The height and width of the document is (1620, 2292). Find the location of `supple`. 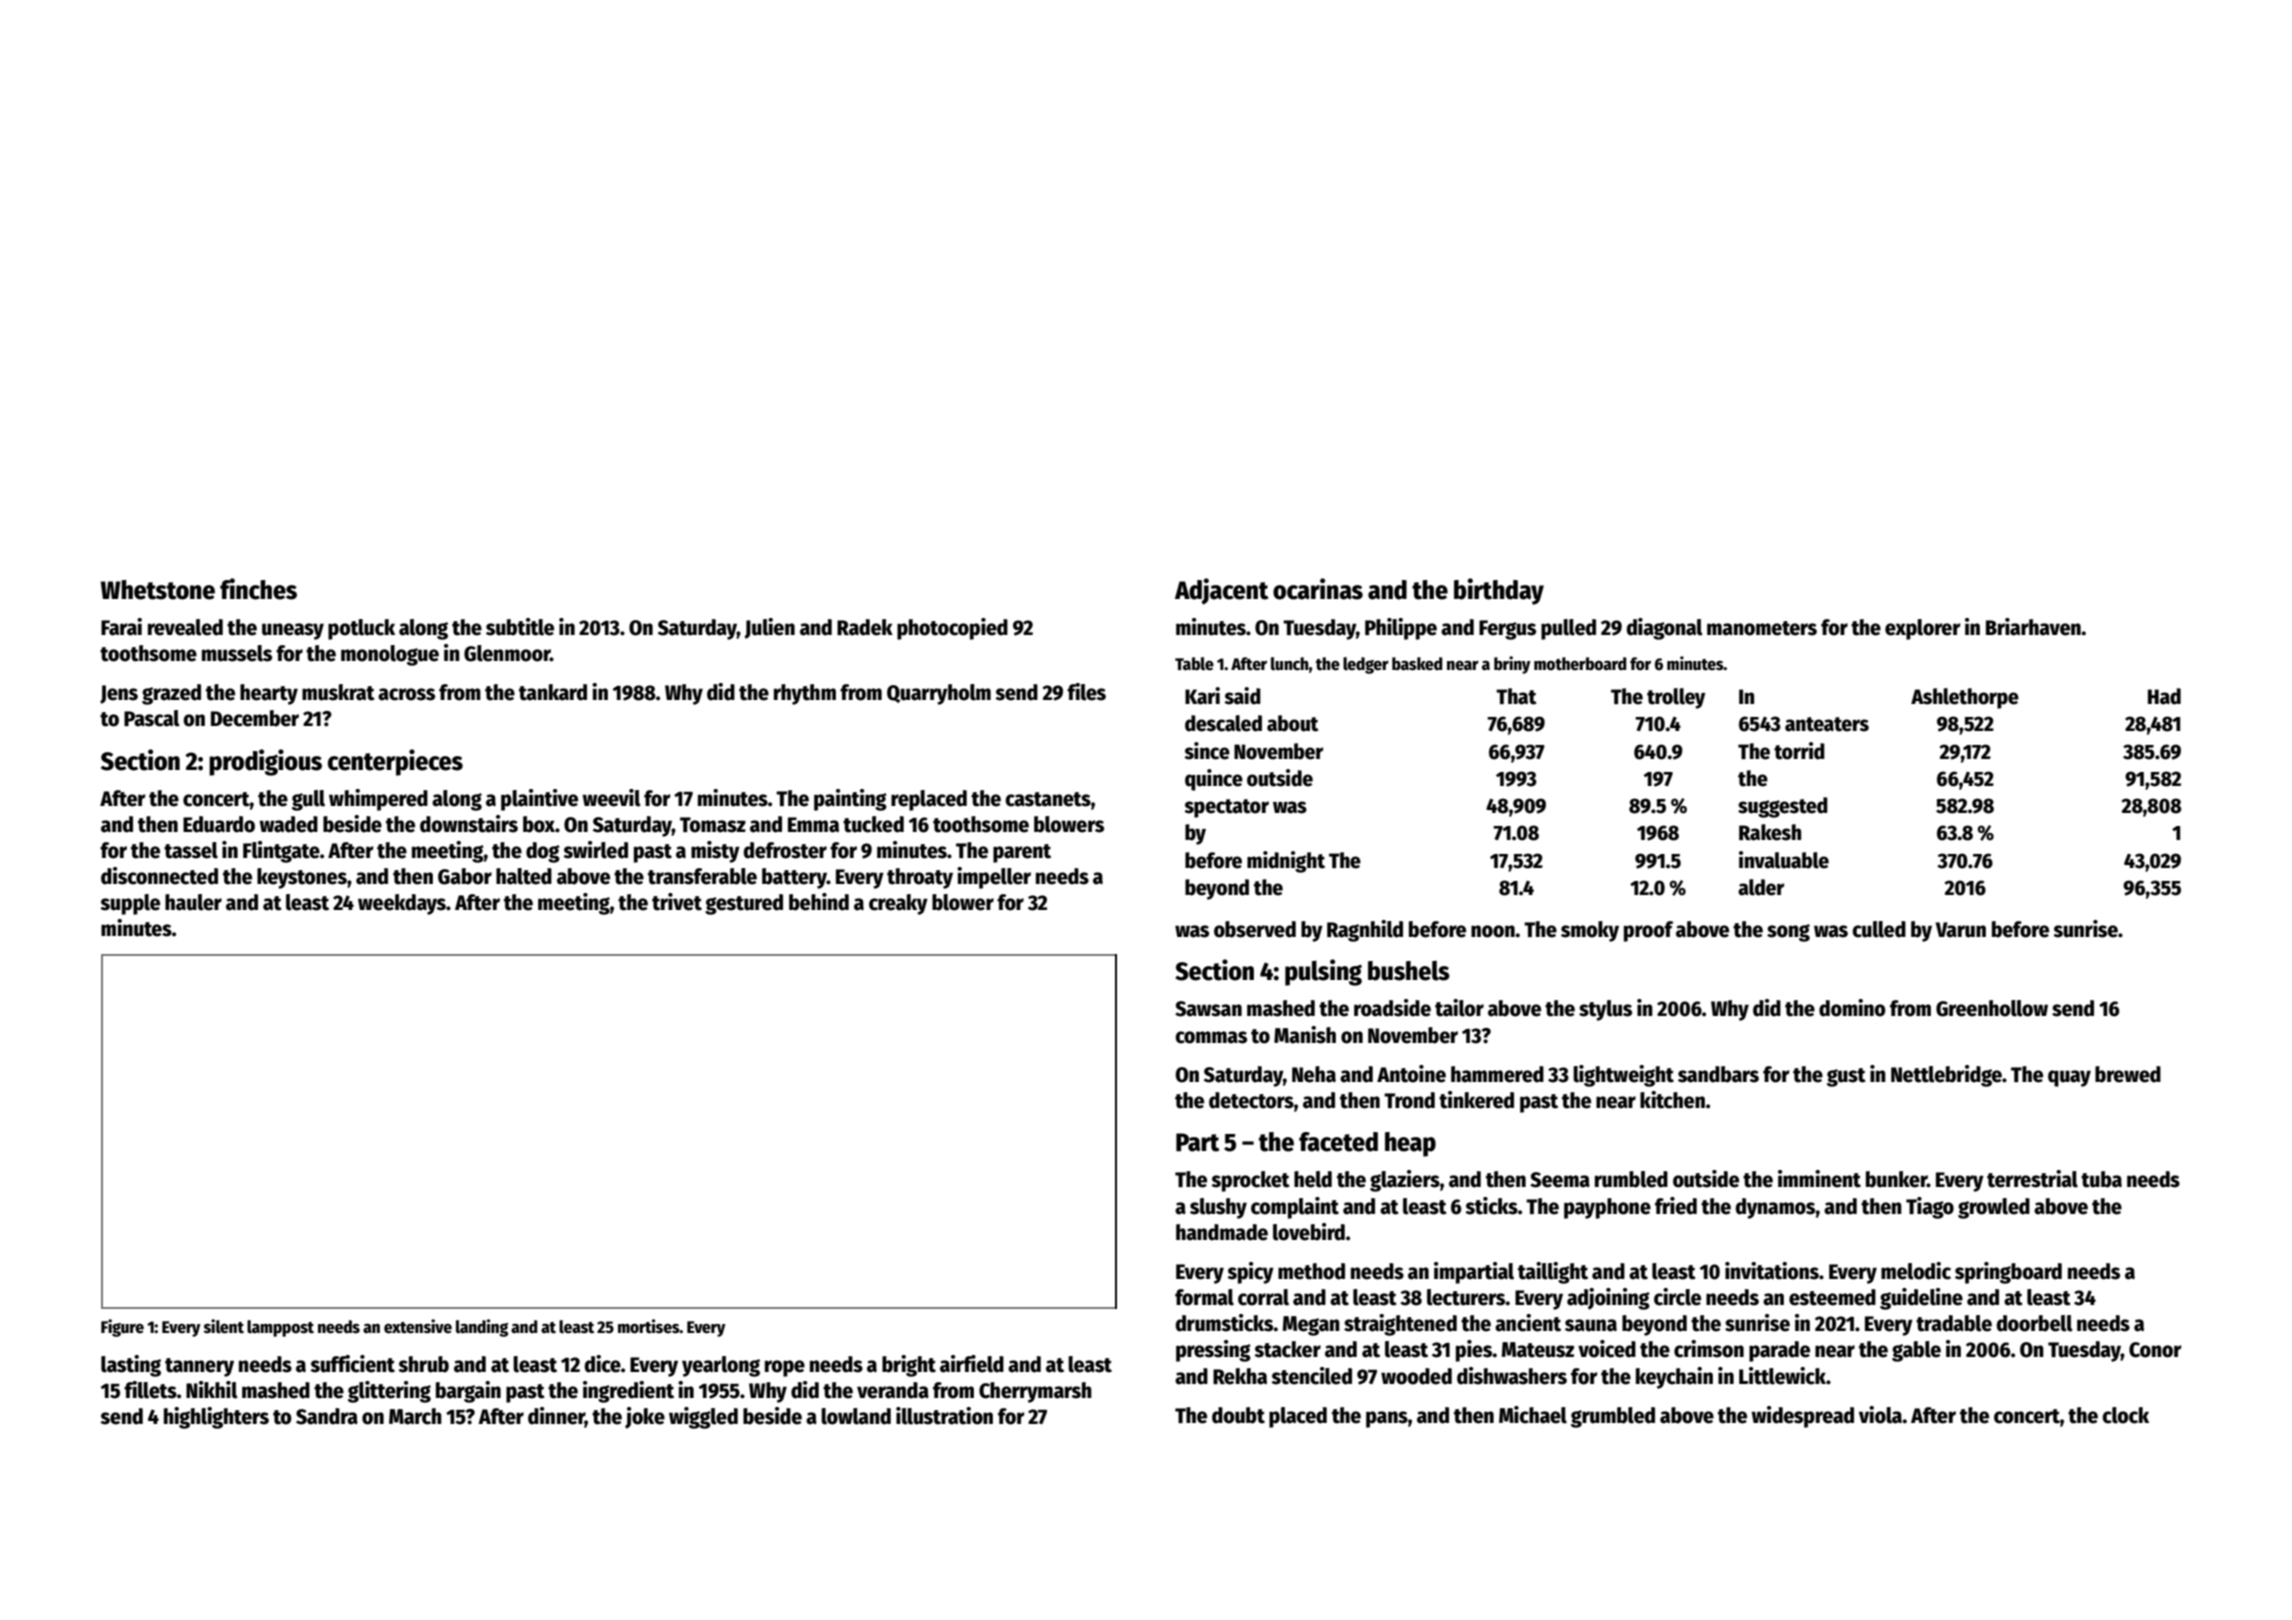

supple is located at coordinates (130, 904).
